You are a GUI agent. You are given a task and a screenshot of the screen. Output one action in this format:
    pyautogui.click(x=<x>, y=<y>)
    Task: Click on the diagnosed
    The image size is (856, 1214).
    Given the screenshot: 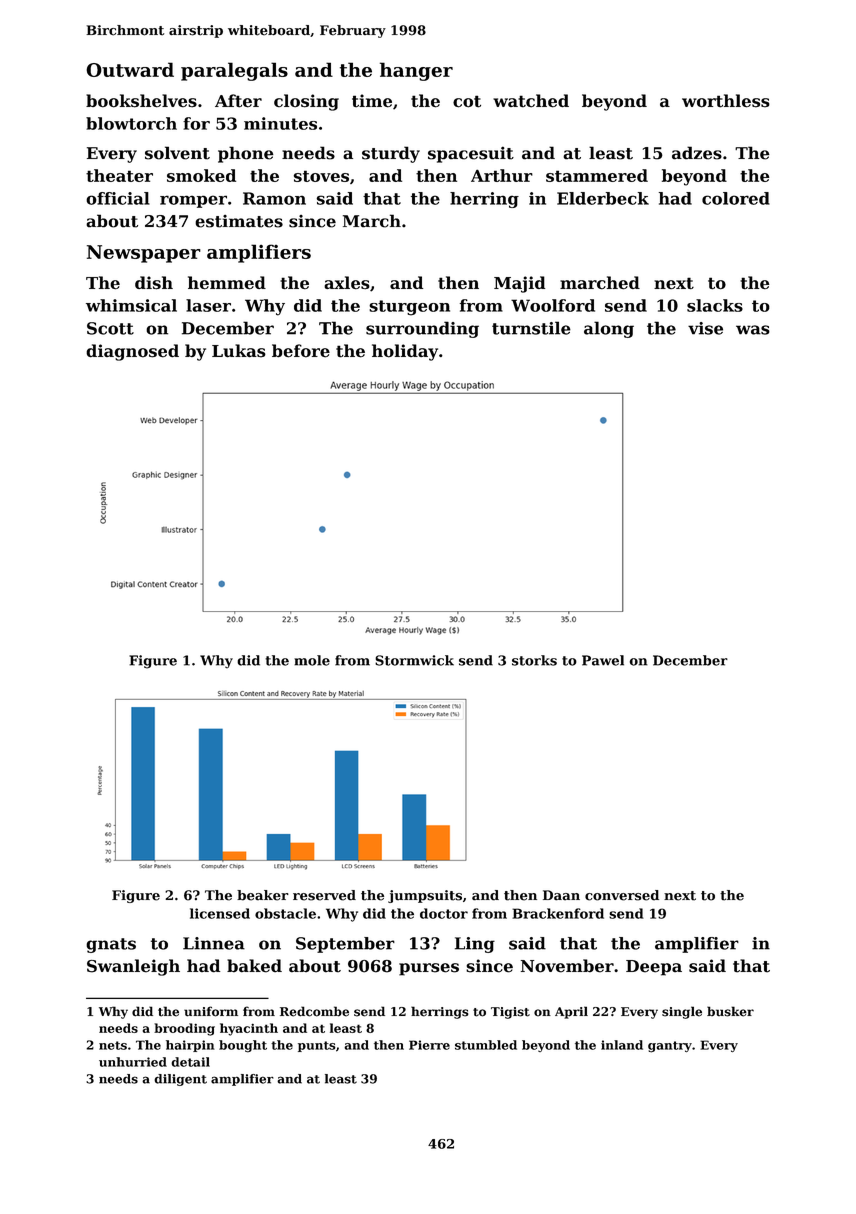 What is the action you would take?
    pyautogui.click(x=132, y=352)
